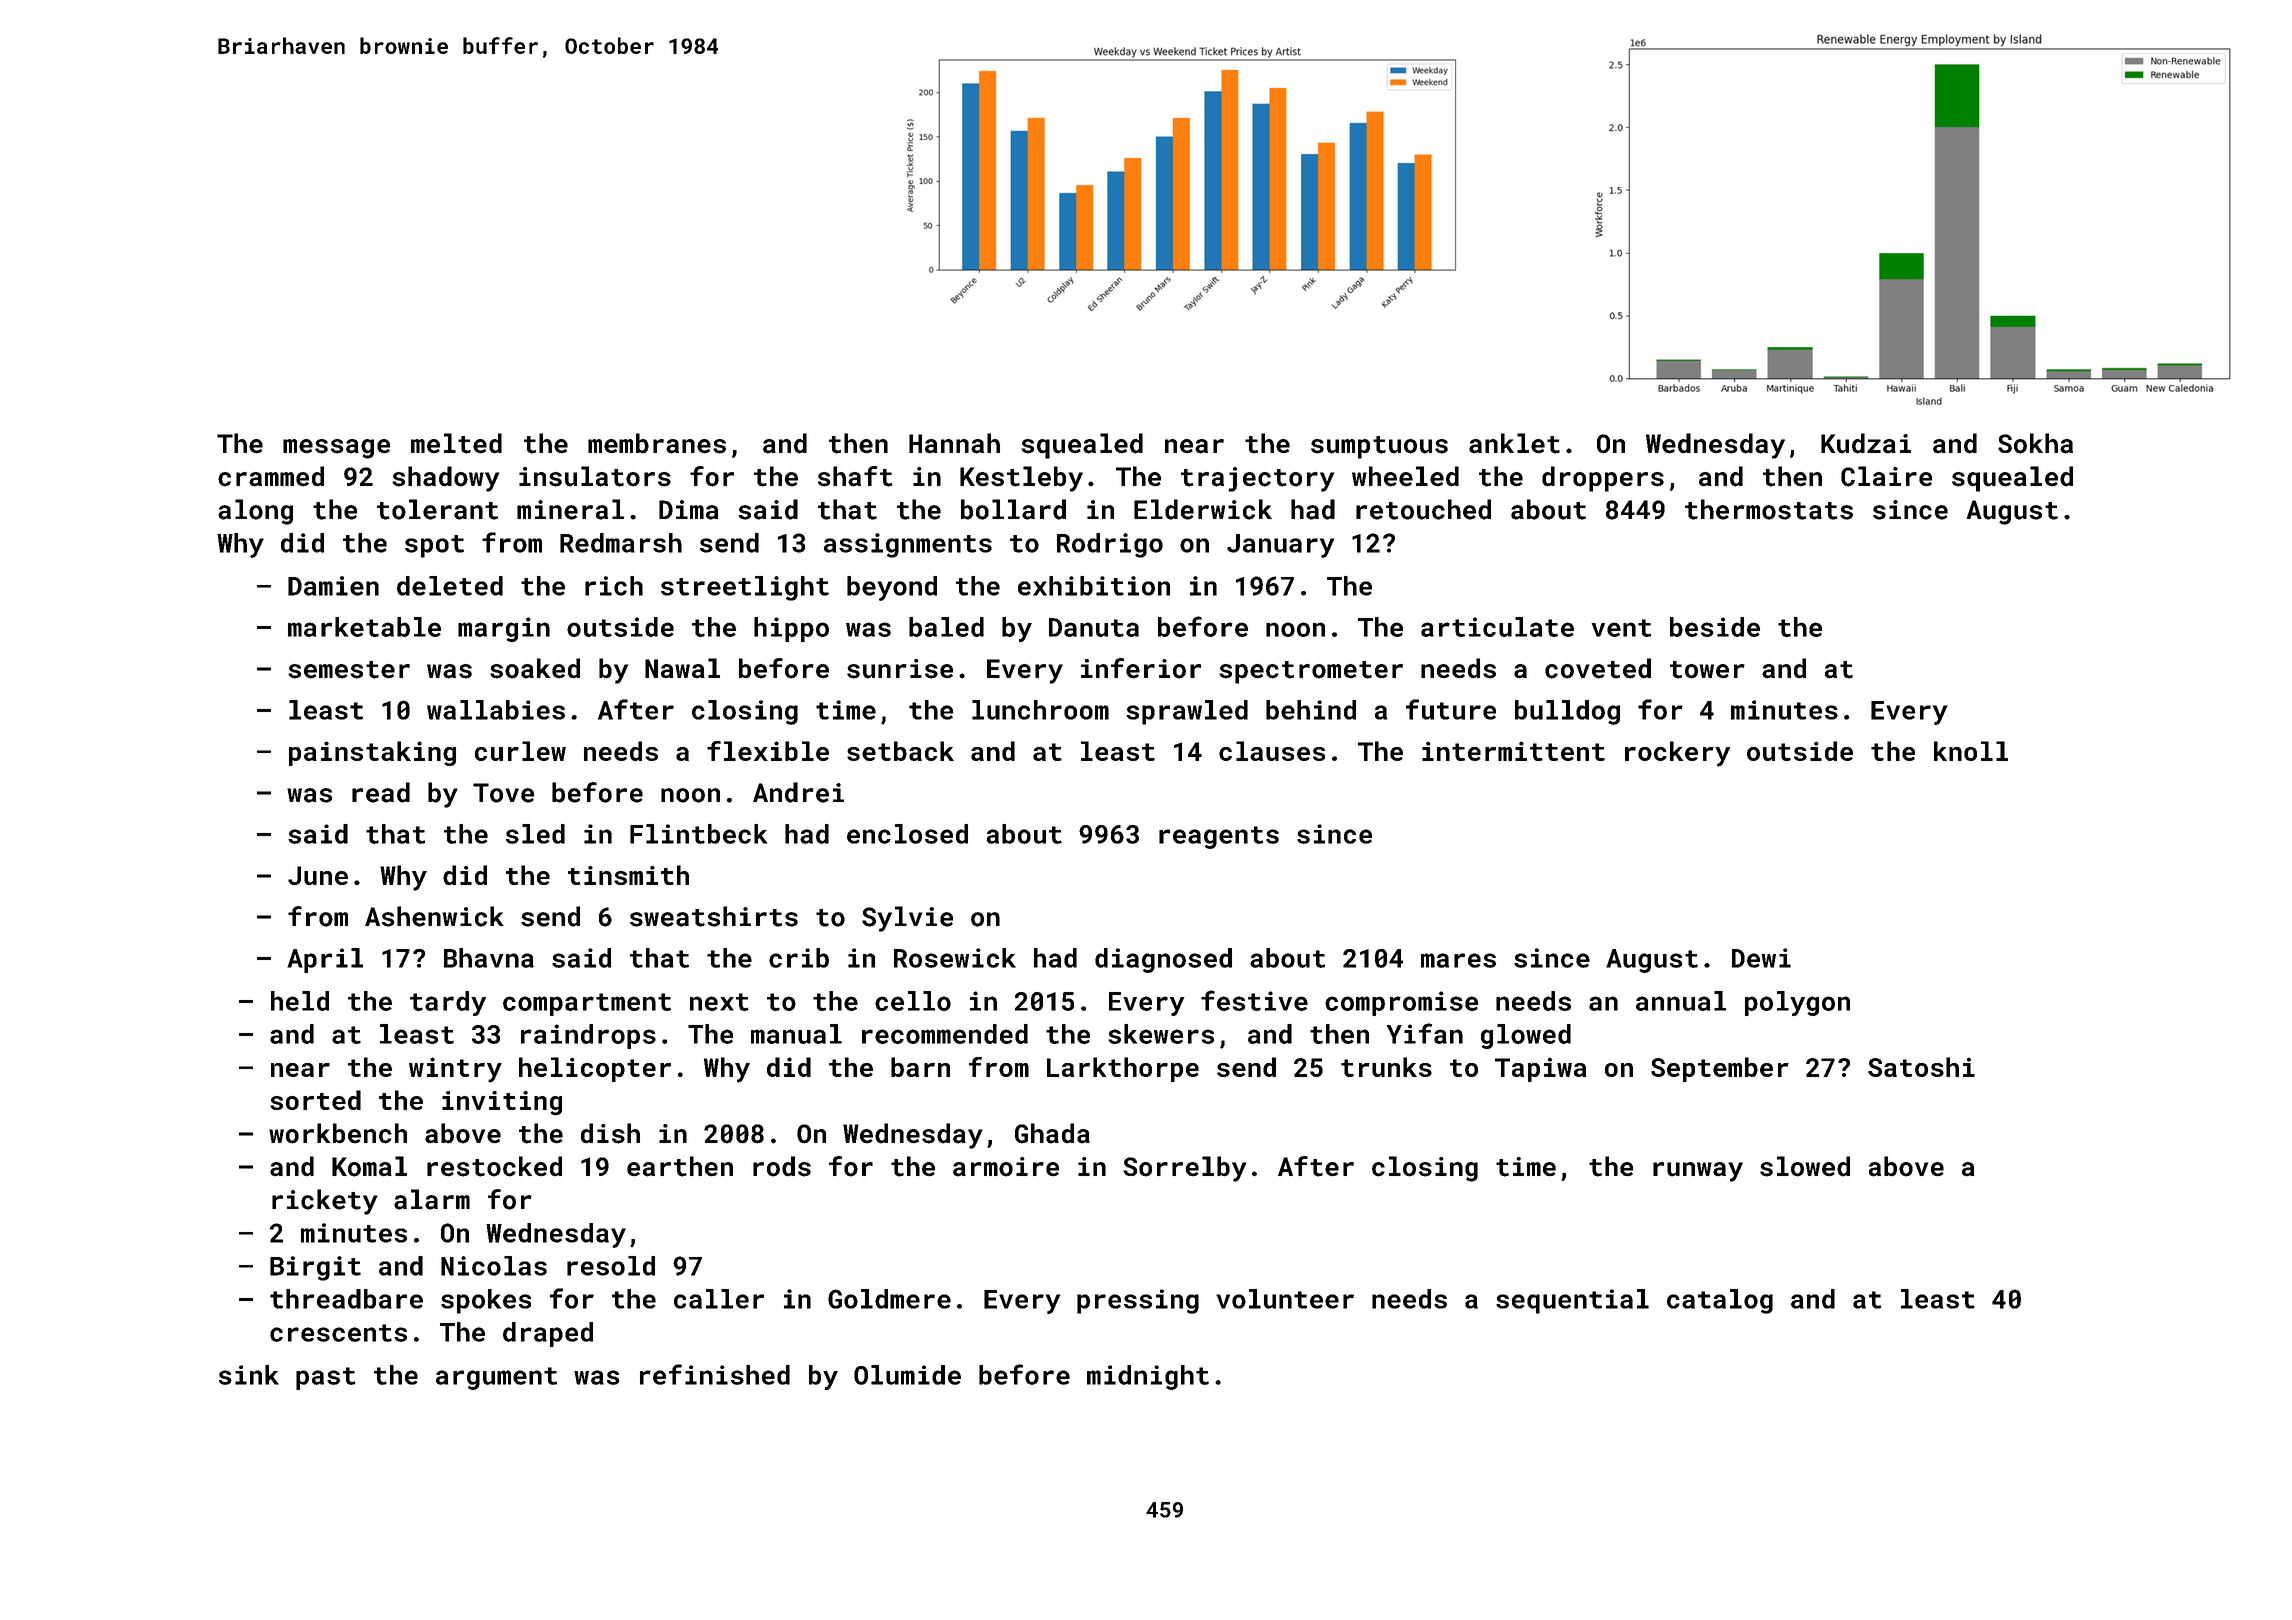  I want to click on slowed, so click(1805, 1166).
